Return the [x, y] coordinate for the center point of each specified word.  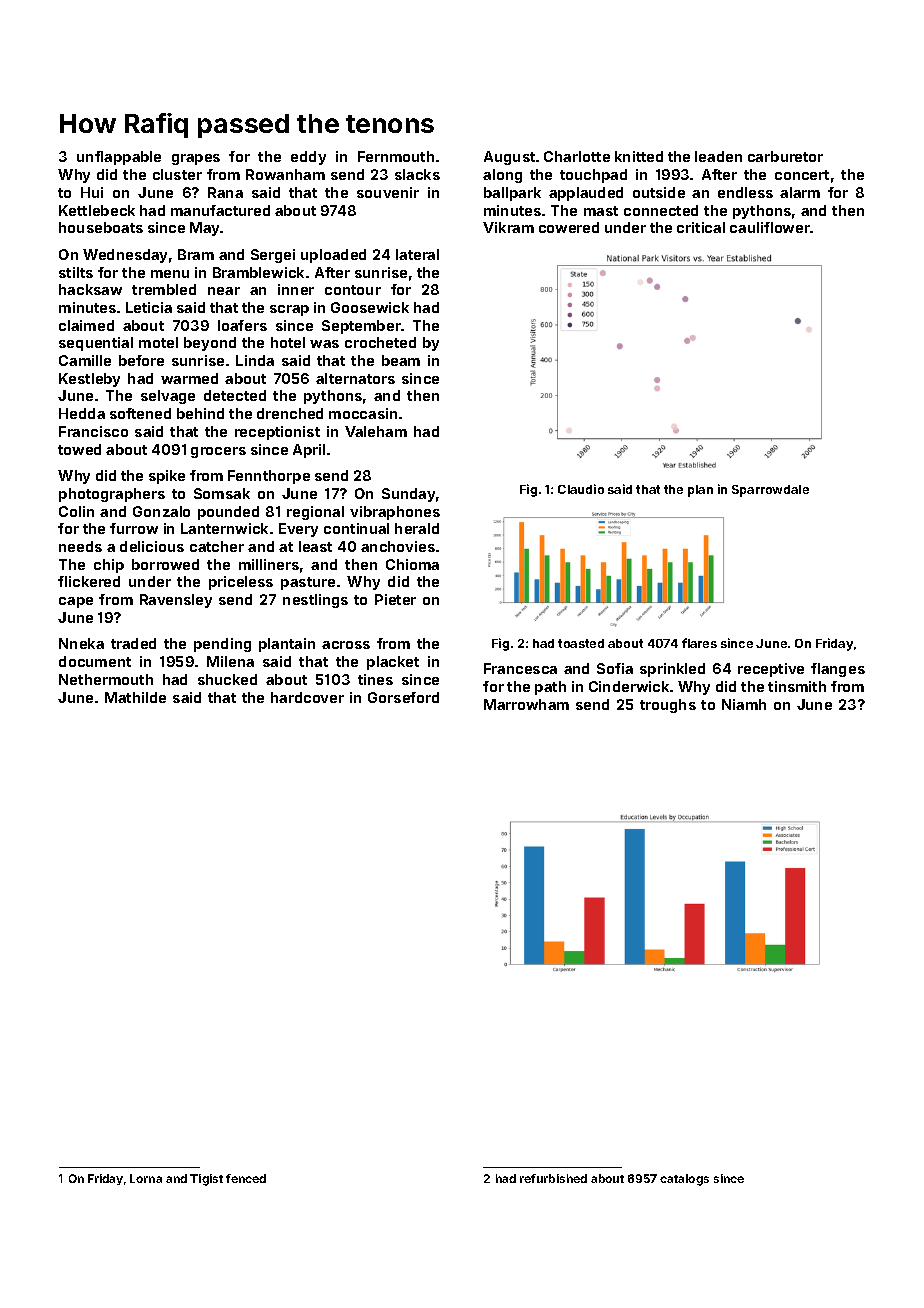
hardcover [307, 697]
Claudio [581, 489]
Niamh [744, 704]
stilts [76, 272]
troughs [668, 706]
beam [401, 360]
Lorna [146, 1178]
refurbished [553, 1178]
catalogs [684, 1180]
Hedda [82, 413]
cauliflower [770, 227]
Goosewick [370, 307]
